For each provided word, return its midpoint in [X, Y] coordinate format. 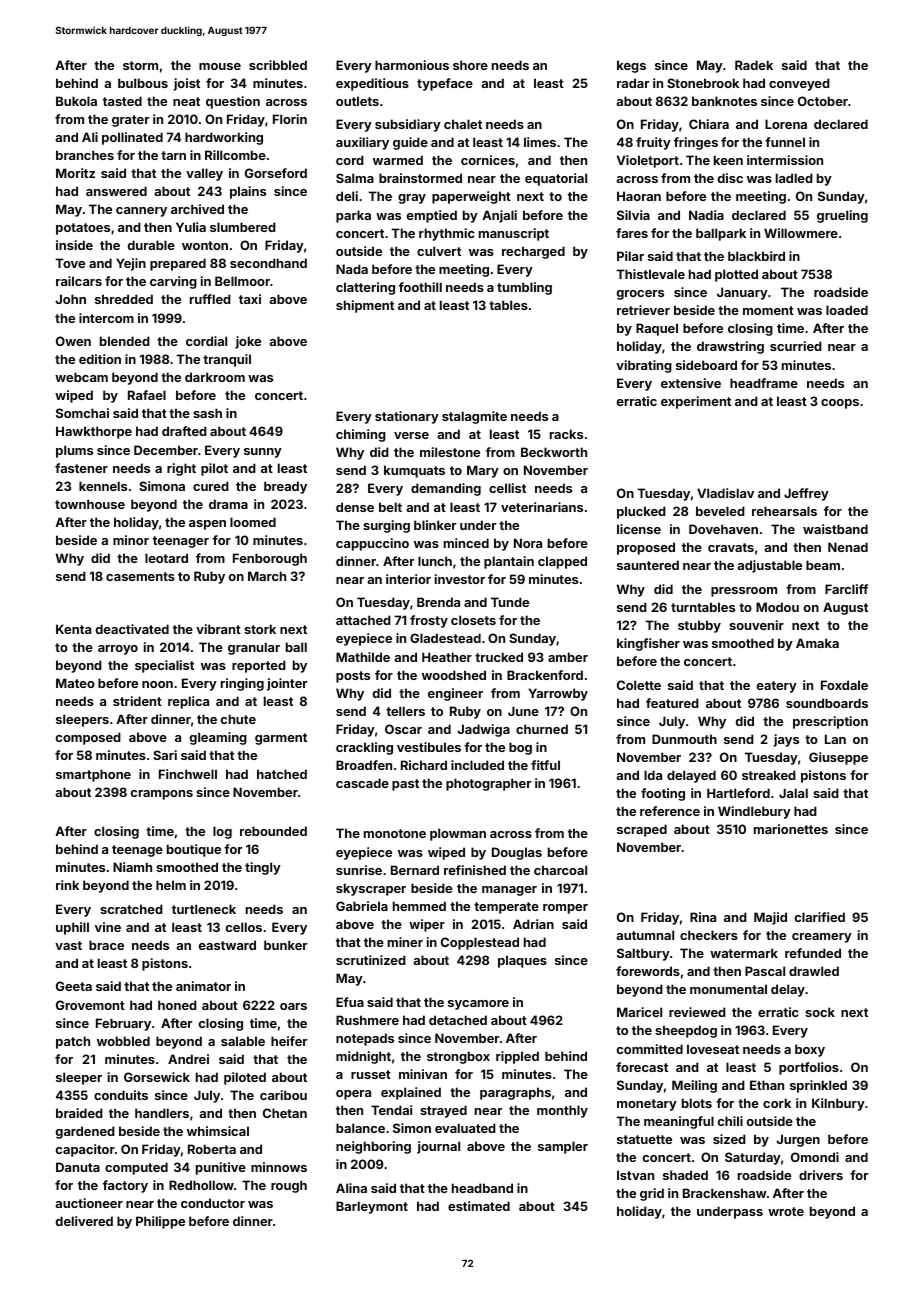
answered [116, 191]
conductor [213, 1203]
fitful [545, 765]
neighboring [373, 1147]
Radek [754, 65]
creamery [822, 938]
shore [470, 65]
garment [281, 739]
